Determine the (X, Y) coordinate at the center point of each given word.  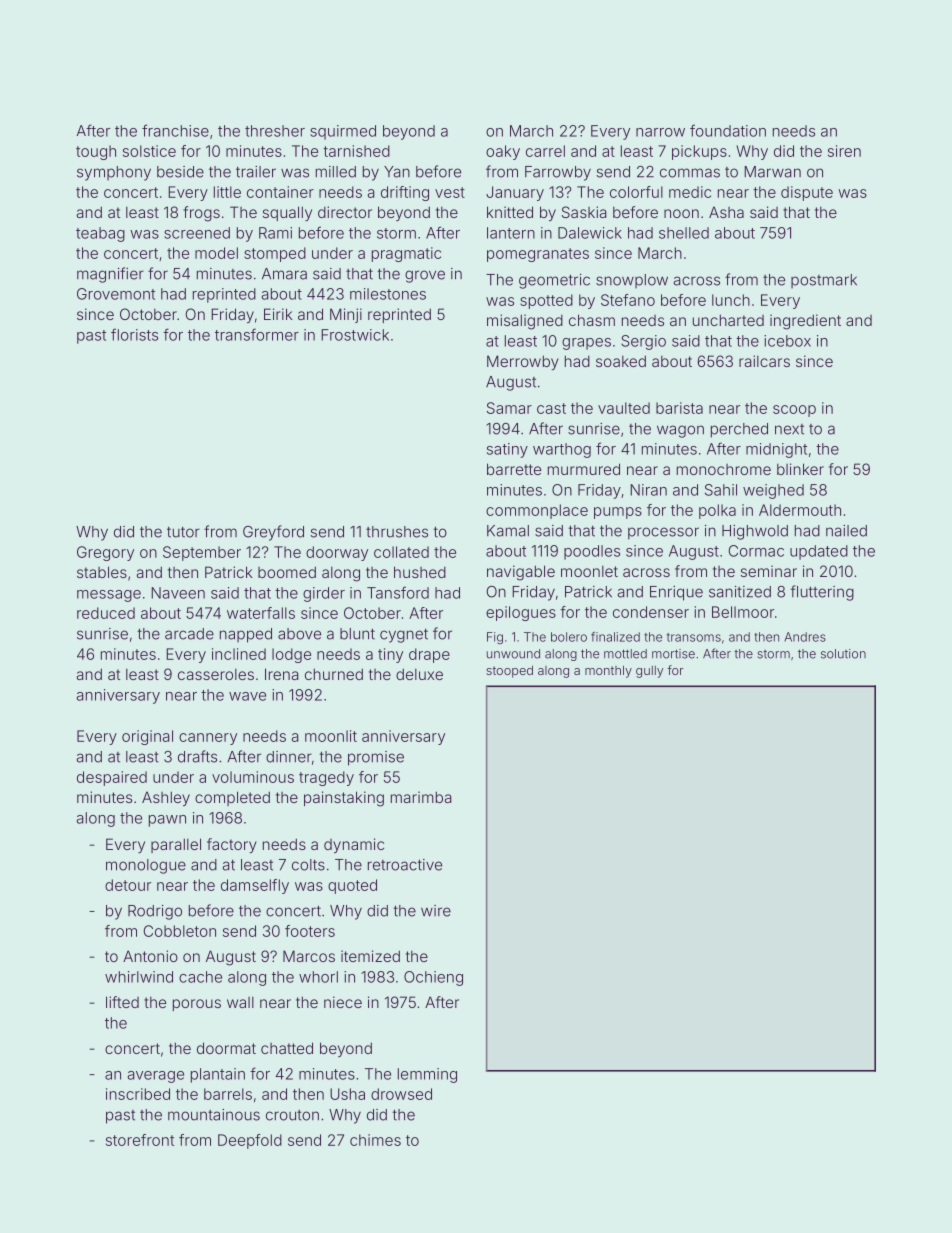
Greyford (273, 533)
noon (681, 213)
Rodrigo (155, 912)
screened (197, 233)
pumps (618, 513)
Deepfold (250, 1141)
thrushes (397, 532)
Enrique (676, 593)
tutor (183, 532)
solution (843, 654)
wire (436, 911)
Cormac (756, 551)
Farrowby (558, 173)
